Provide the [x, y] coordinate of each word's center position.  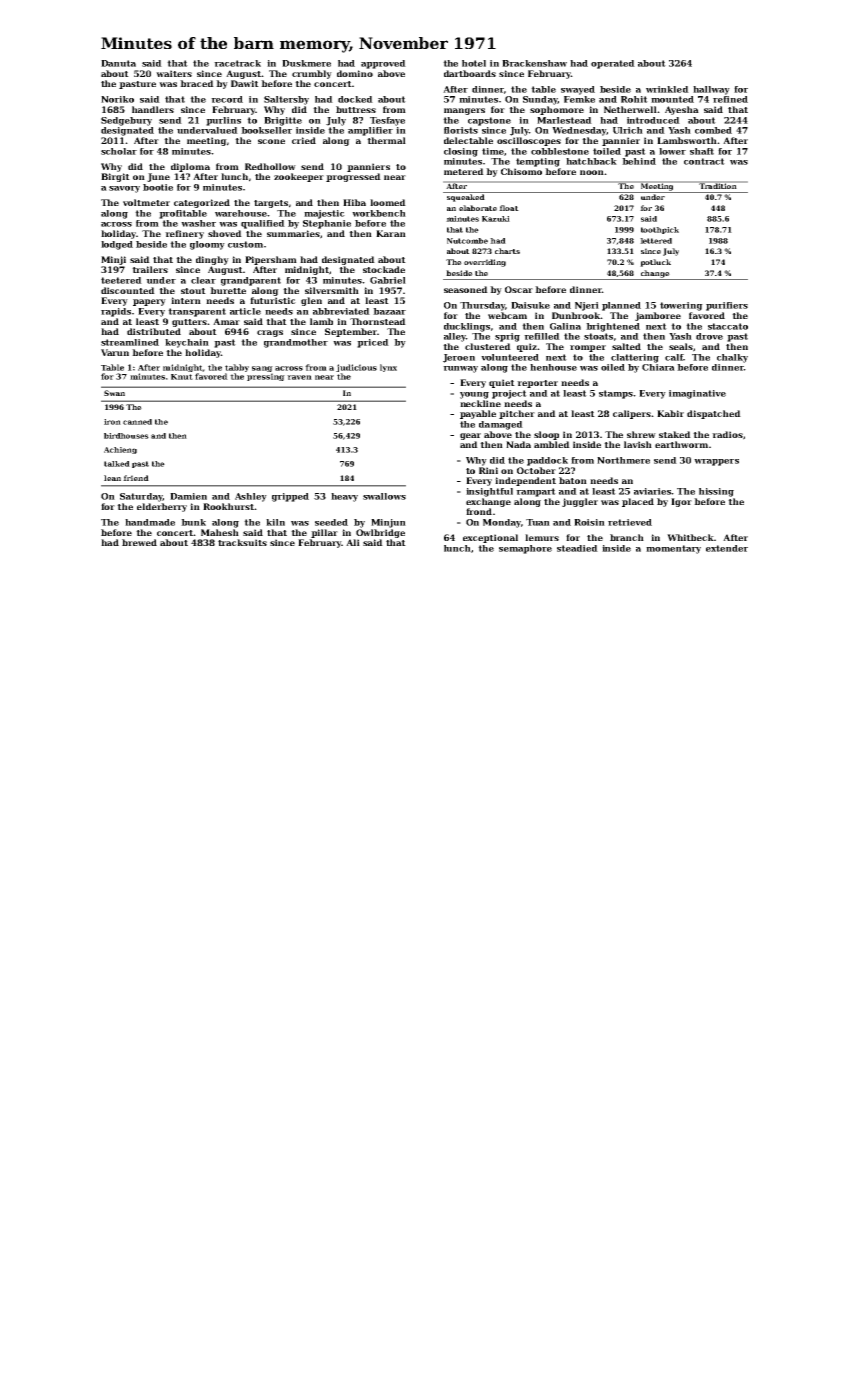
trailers [150, 269]
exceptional [490, 538]
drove [709, 336]
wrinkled [667, 89]
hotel [474, 63]
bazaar [389, 311]
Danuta [118, 63]
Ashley [251, 497]
